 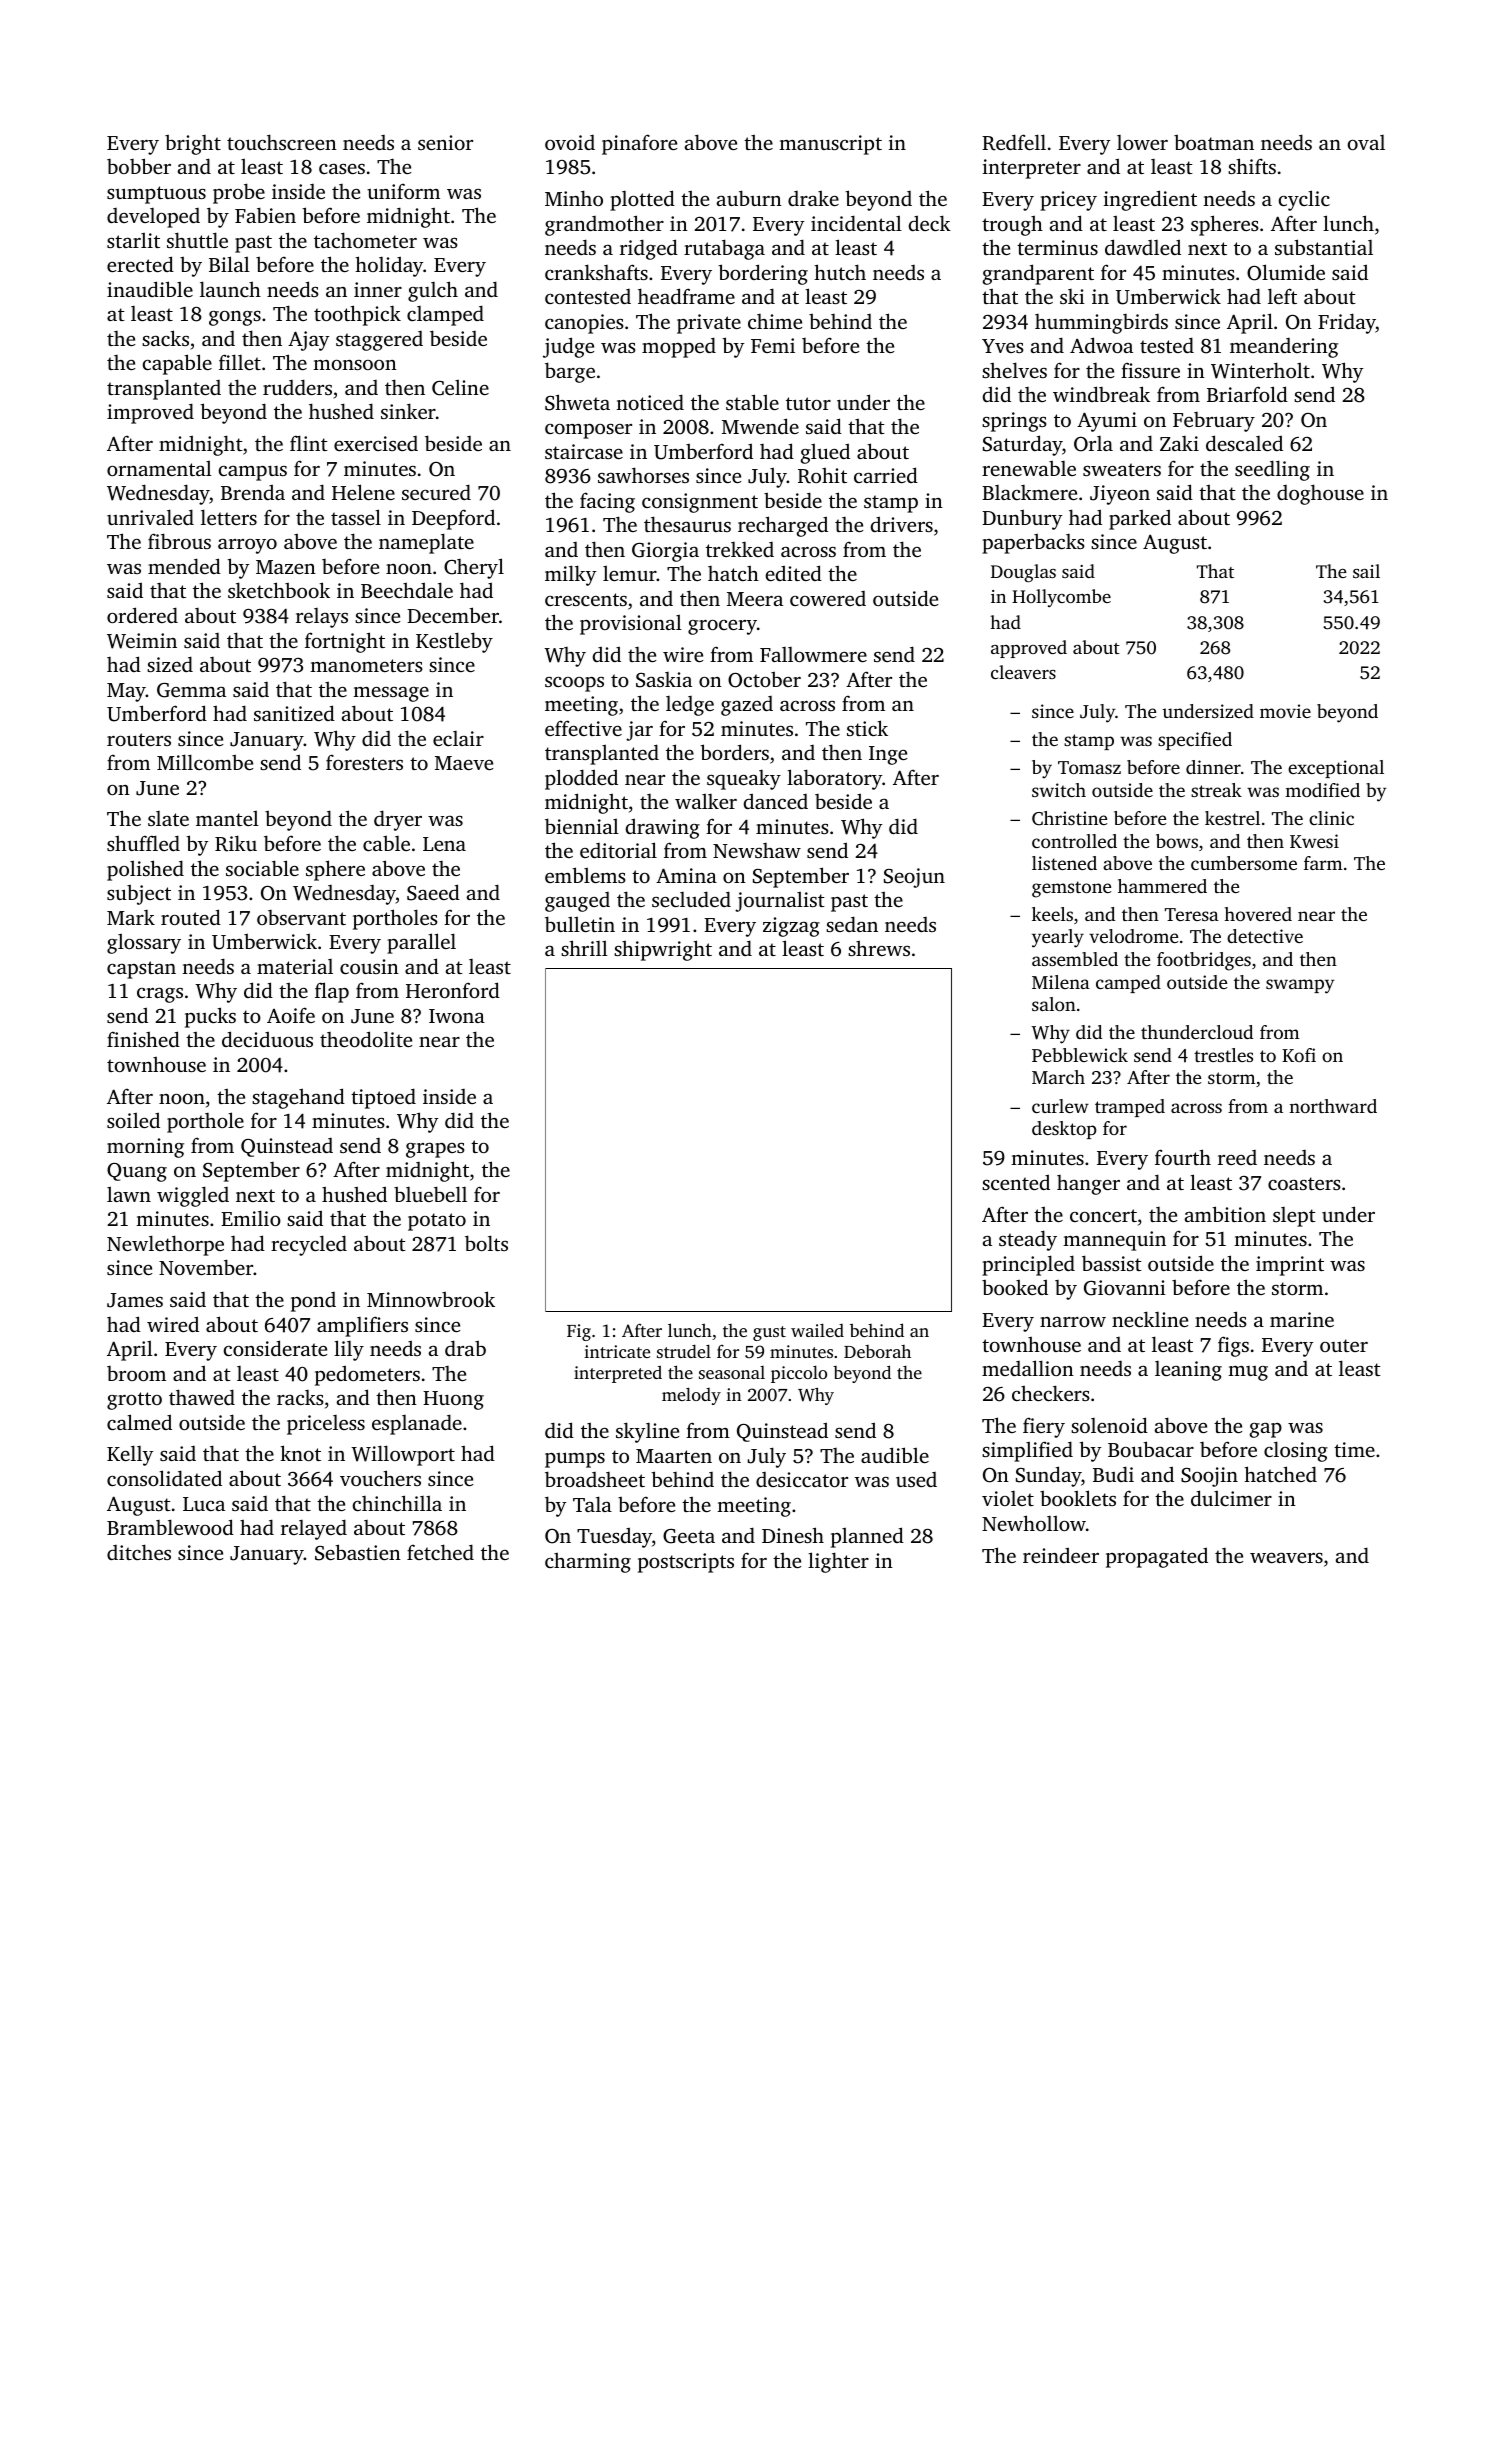 What do you see at coordinates (813, 654) in the screenshot?
I see `Fallowmere` at bounding box center [813, 654].
